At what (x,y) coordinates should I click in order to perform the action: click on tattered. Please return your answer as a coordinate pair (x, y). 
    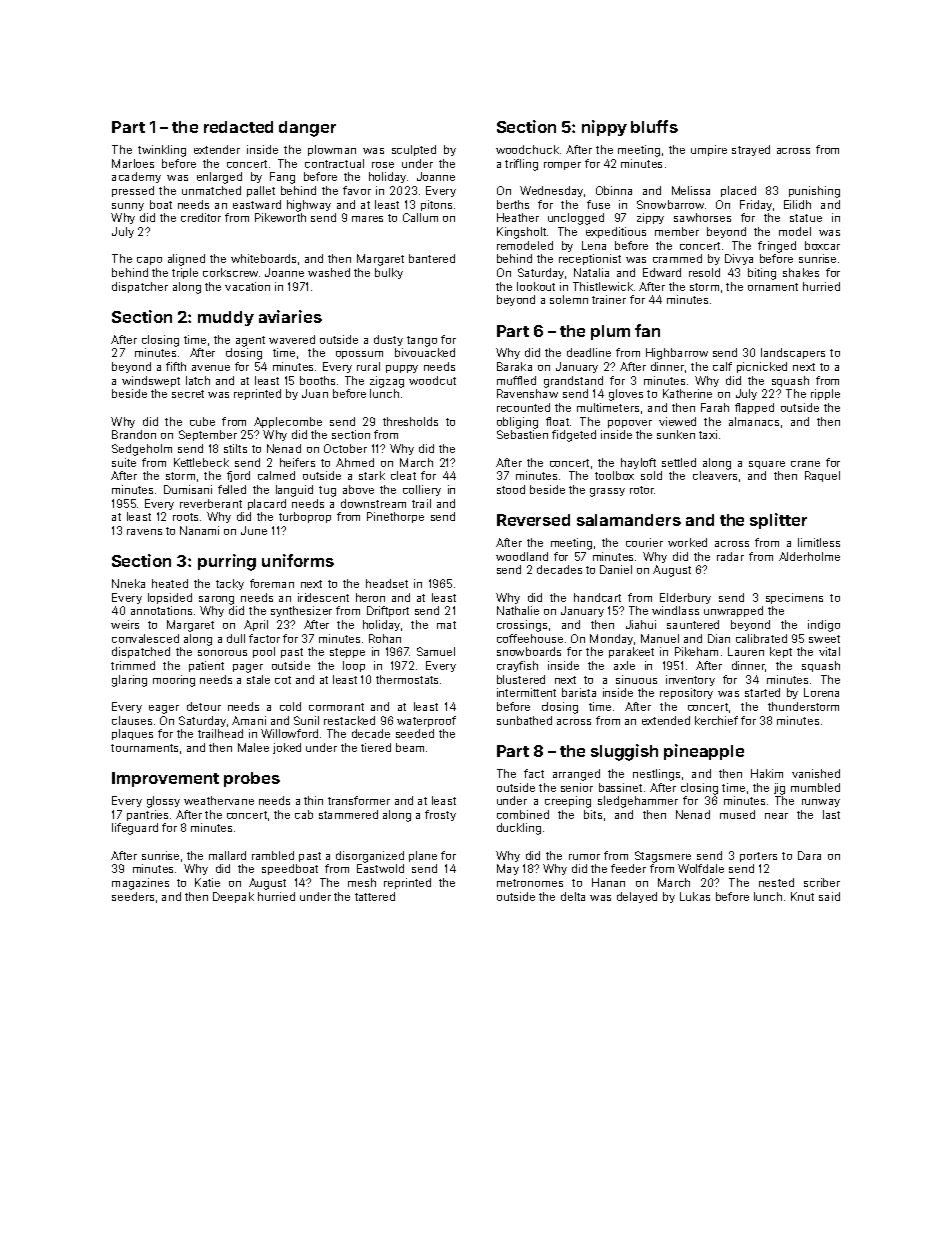
    Looking at the image, I should click on (375, 896).
